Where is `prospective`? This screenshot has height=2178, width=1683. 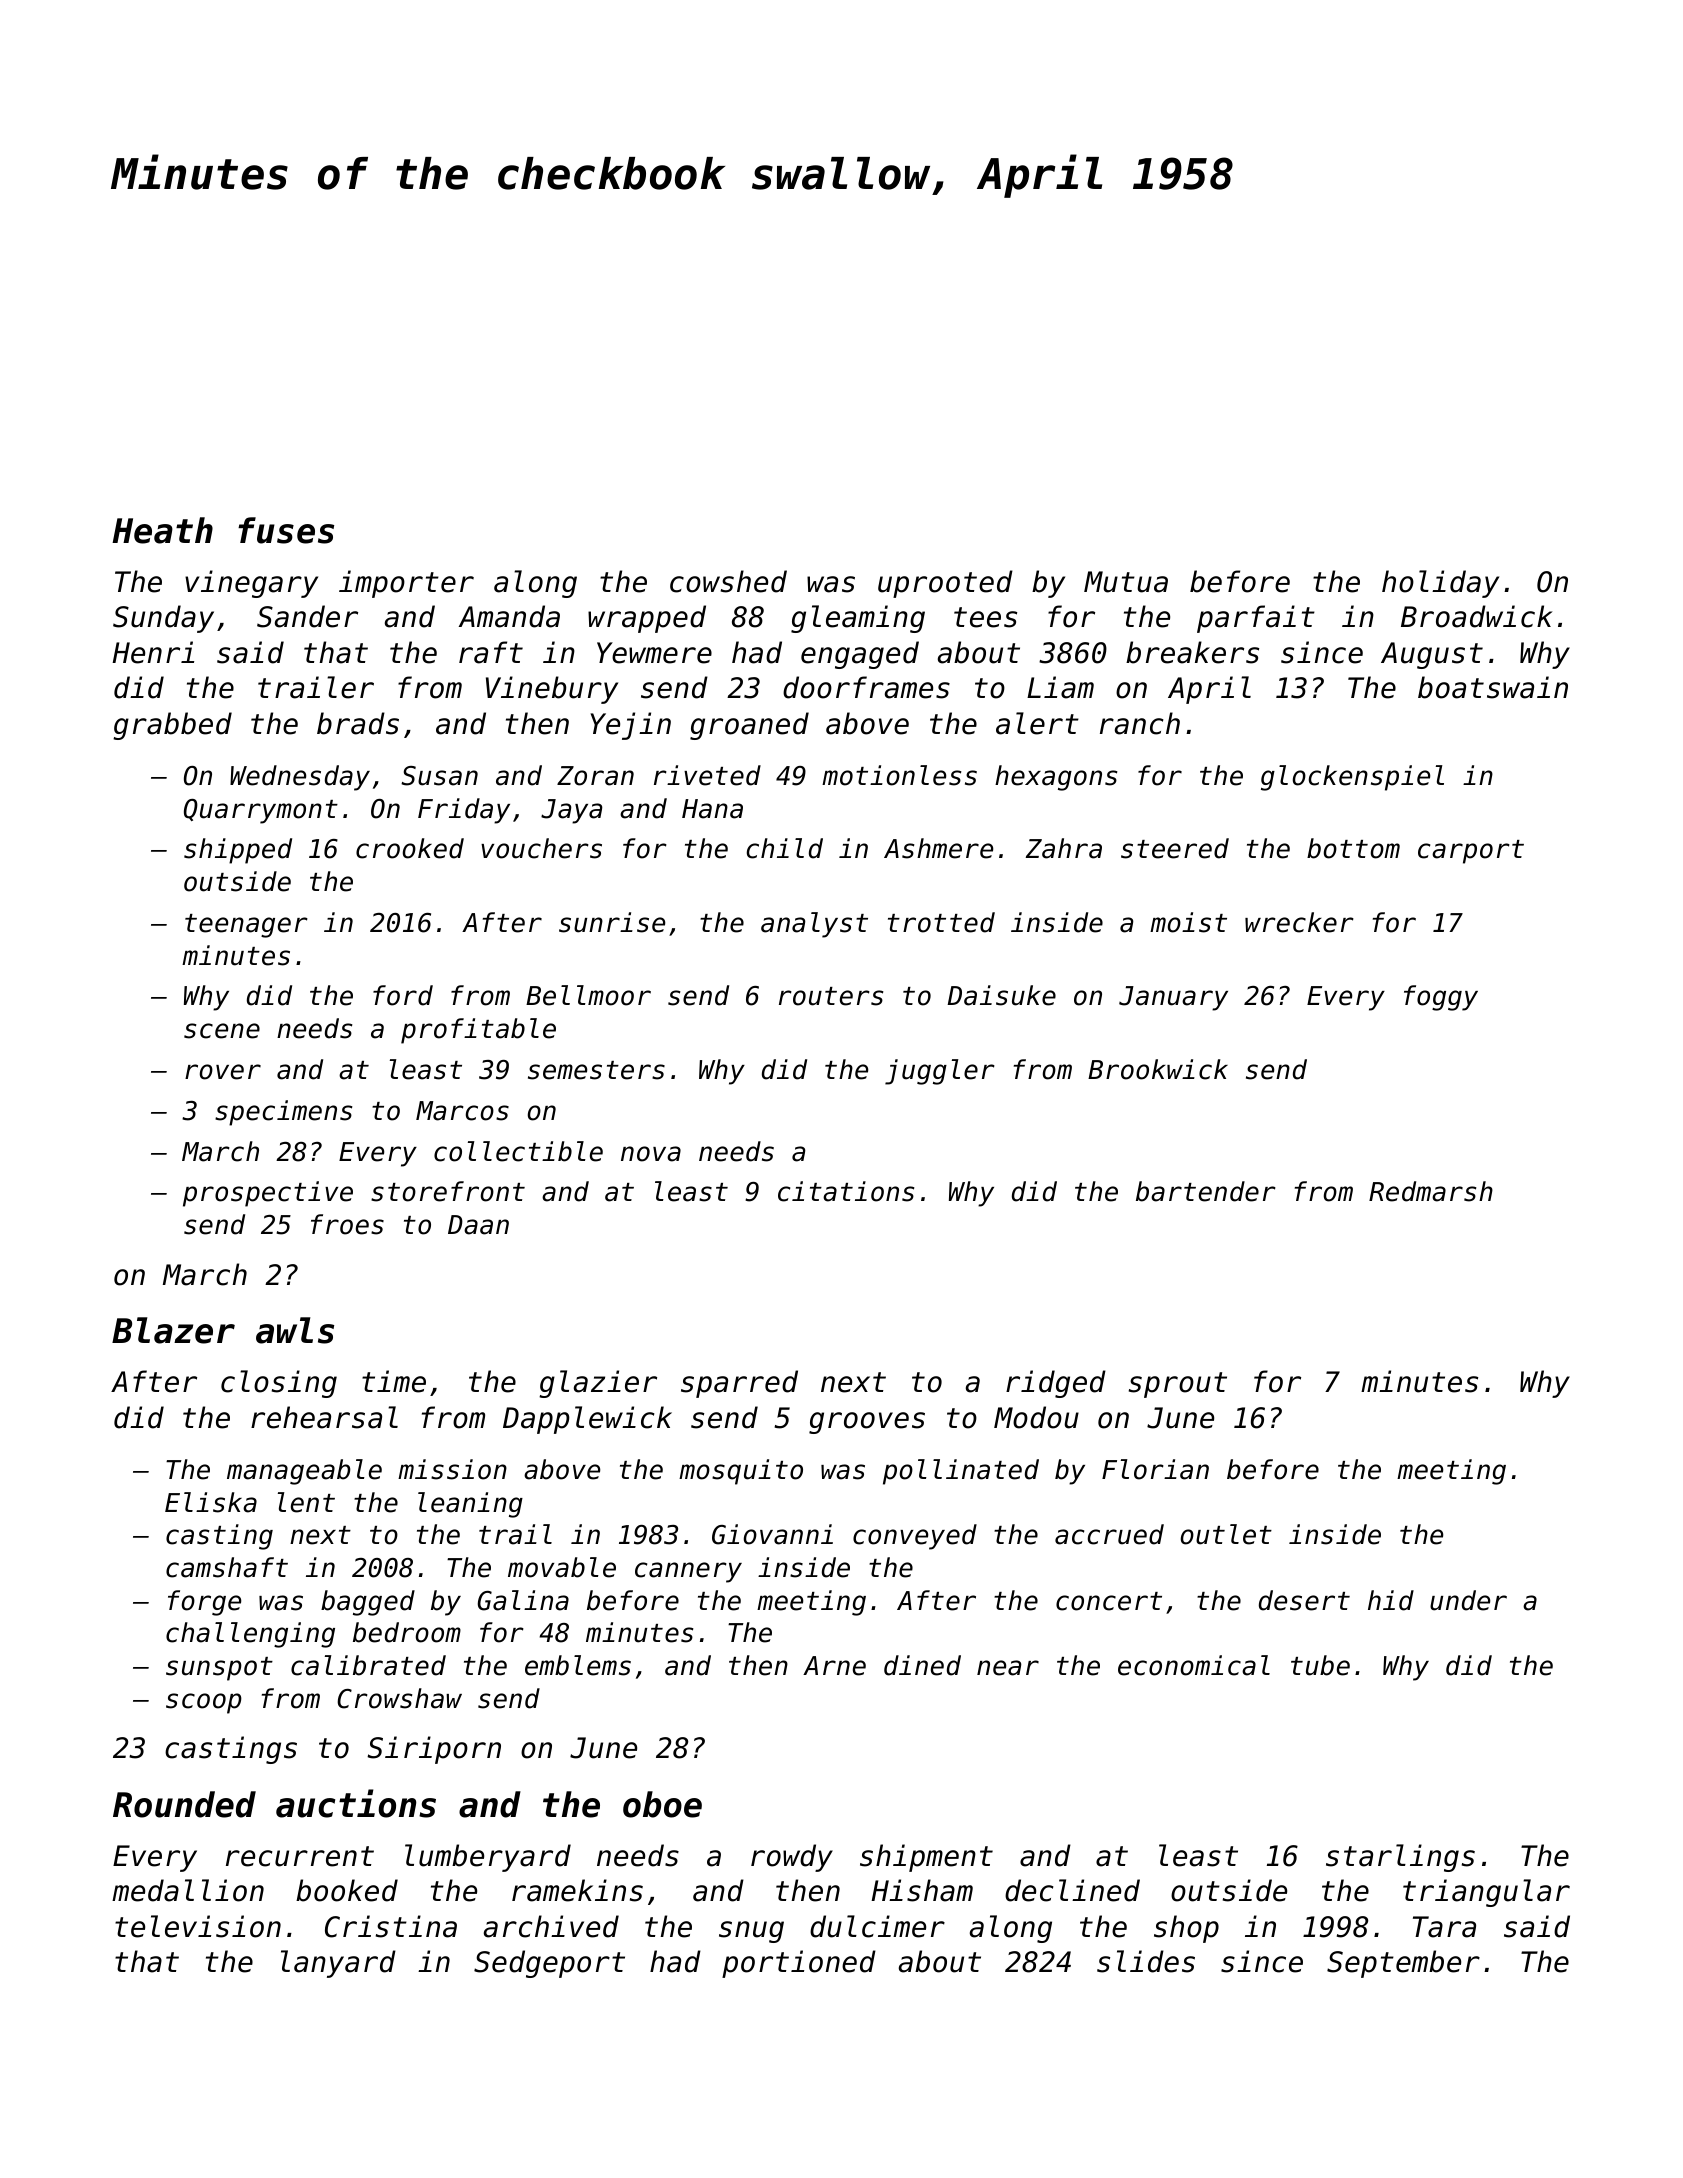
prospective is located at coordinates (268, 1194).
